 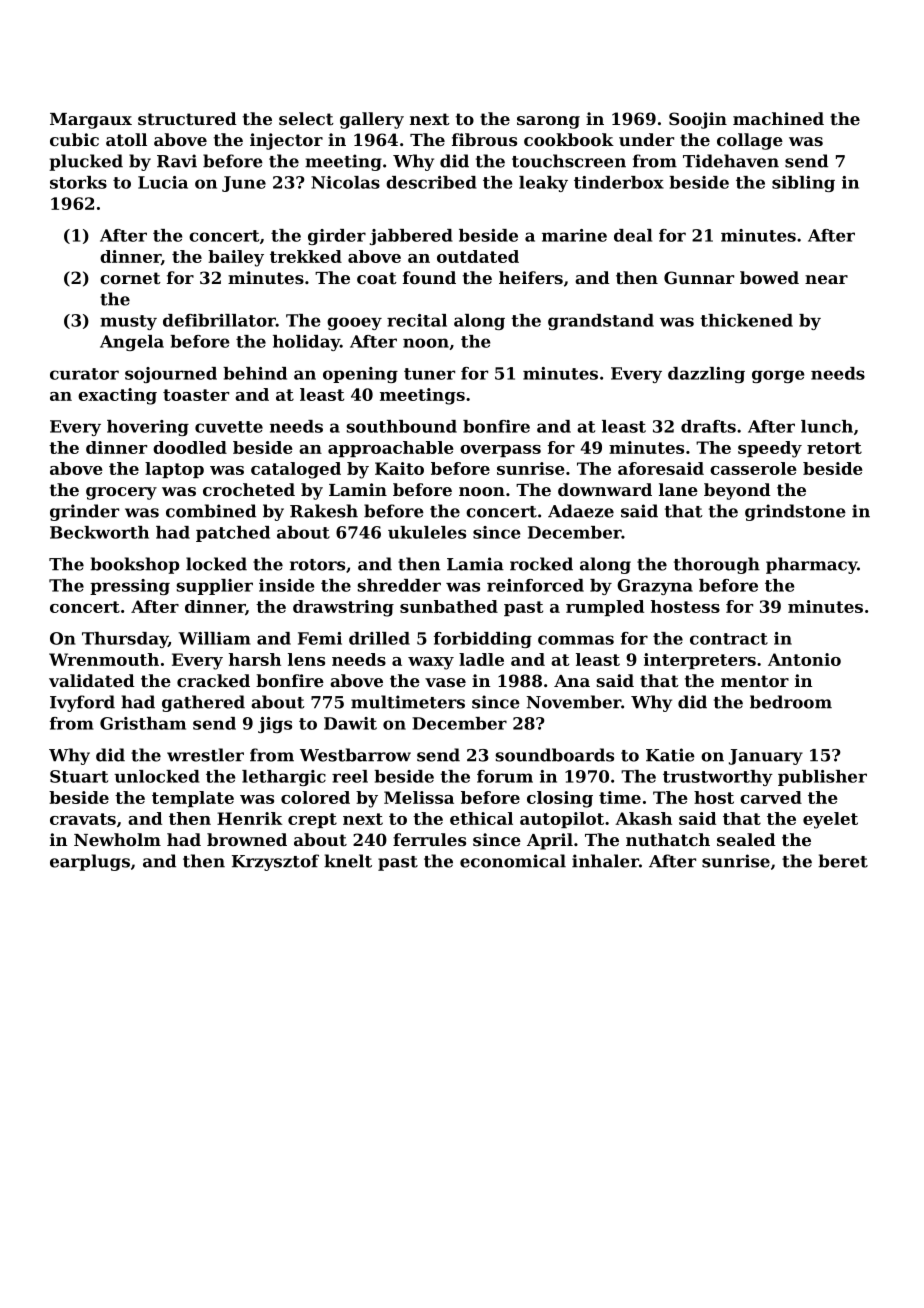 I want to click on outdated, so click(x=478, y=256).
